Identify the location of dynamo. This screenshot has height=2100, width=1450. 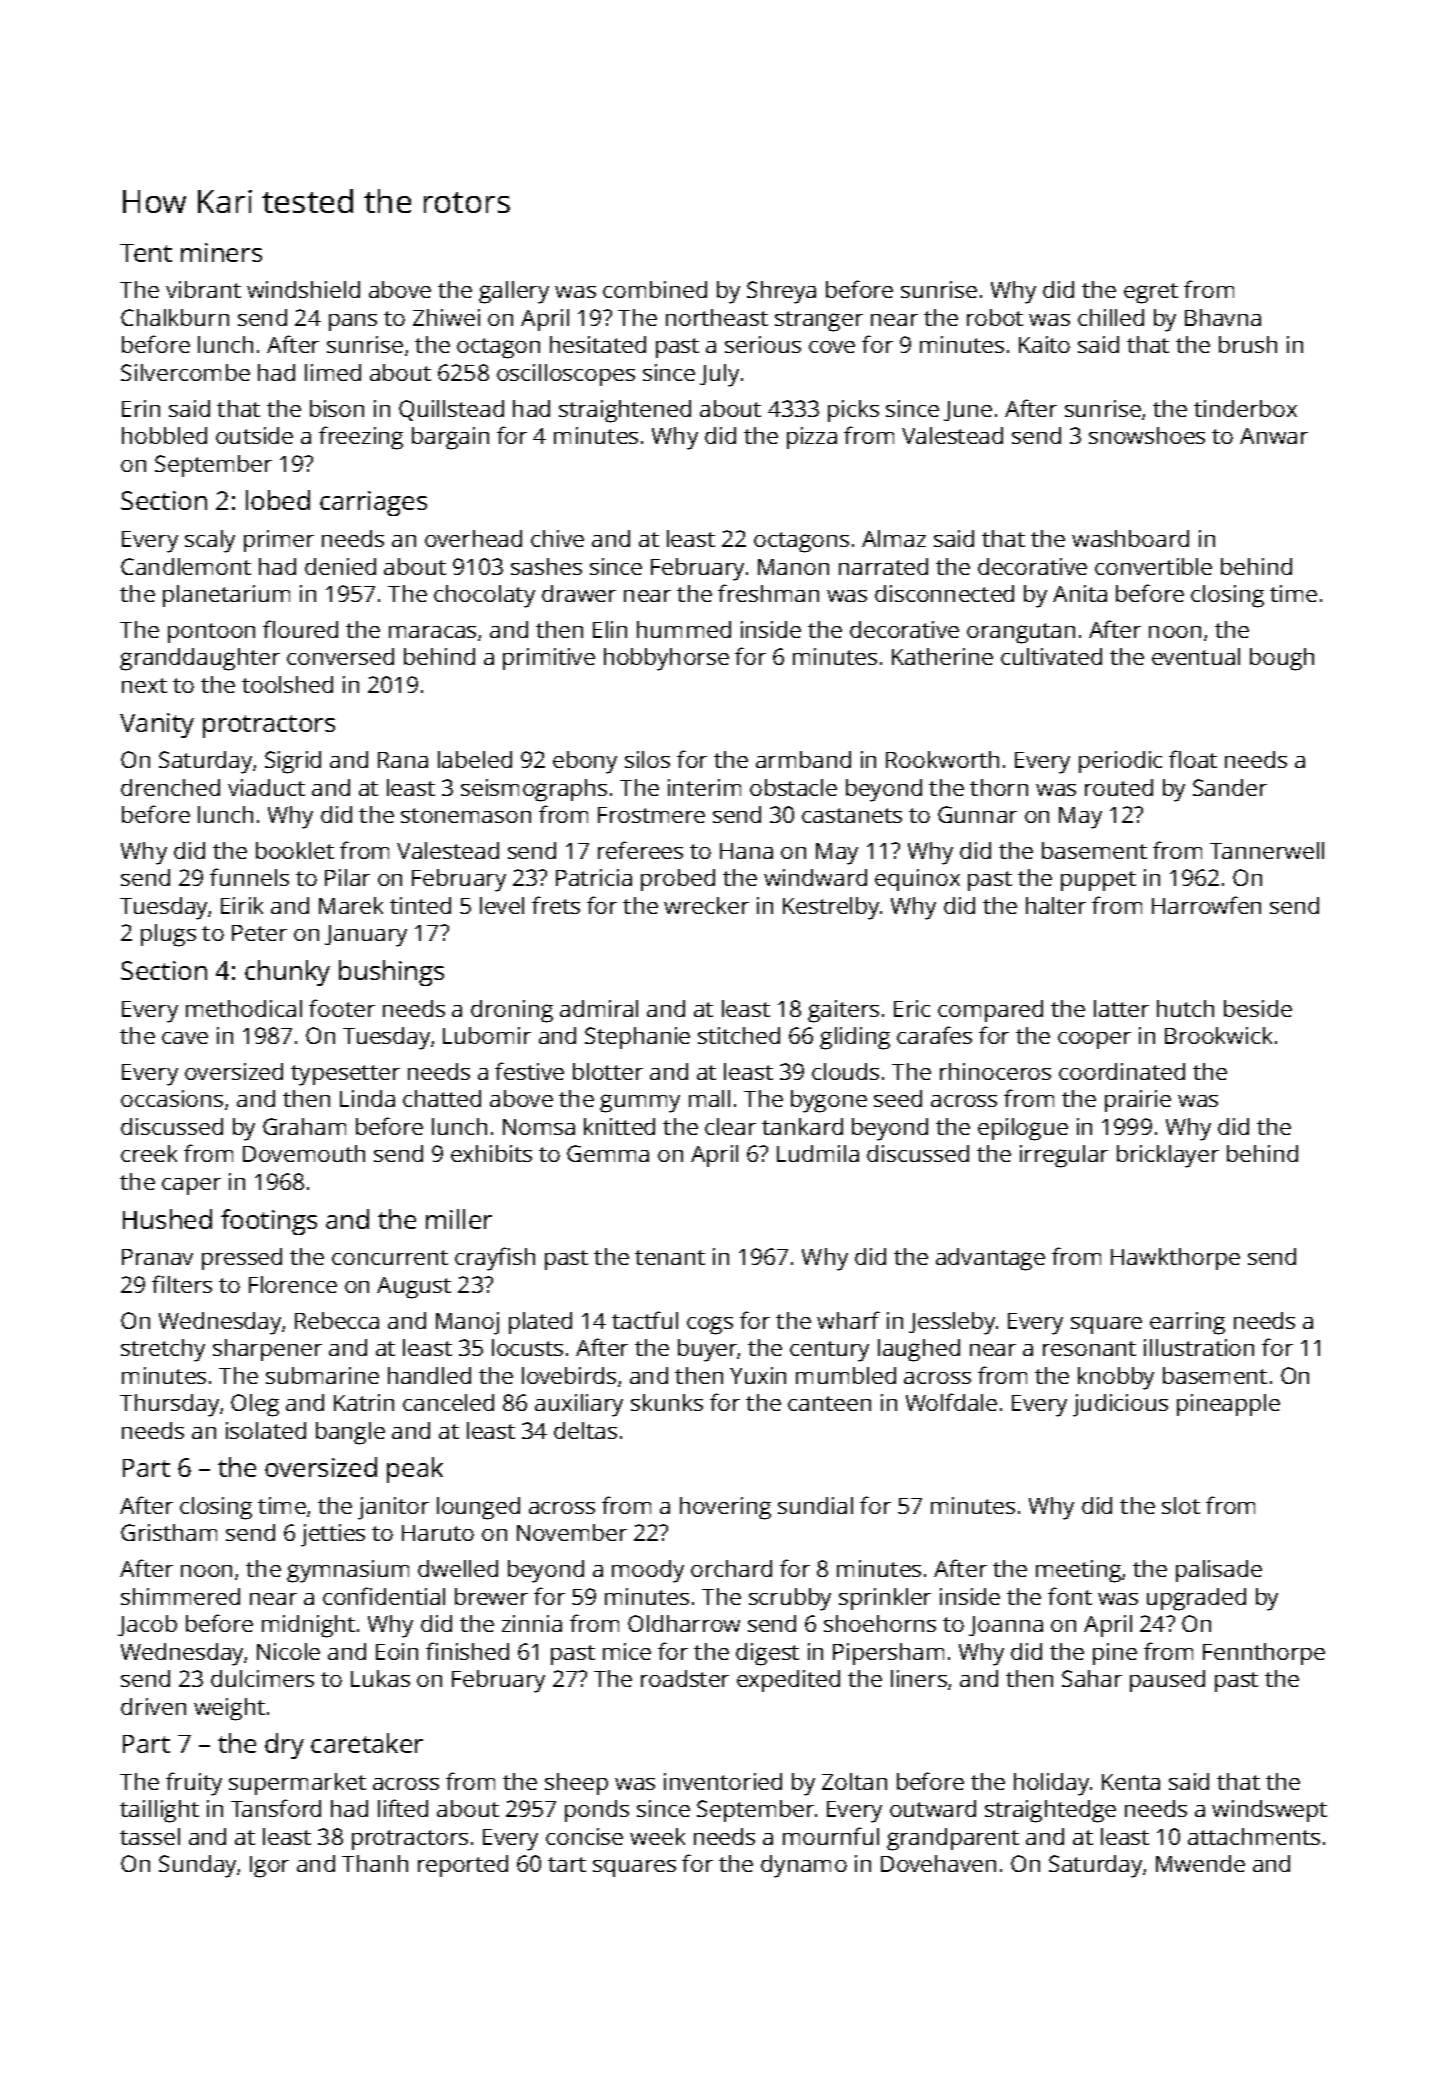
(804, 1866).
